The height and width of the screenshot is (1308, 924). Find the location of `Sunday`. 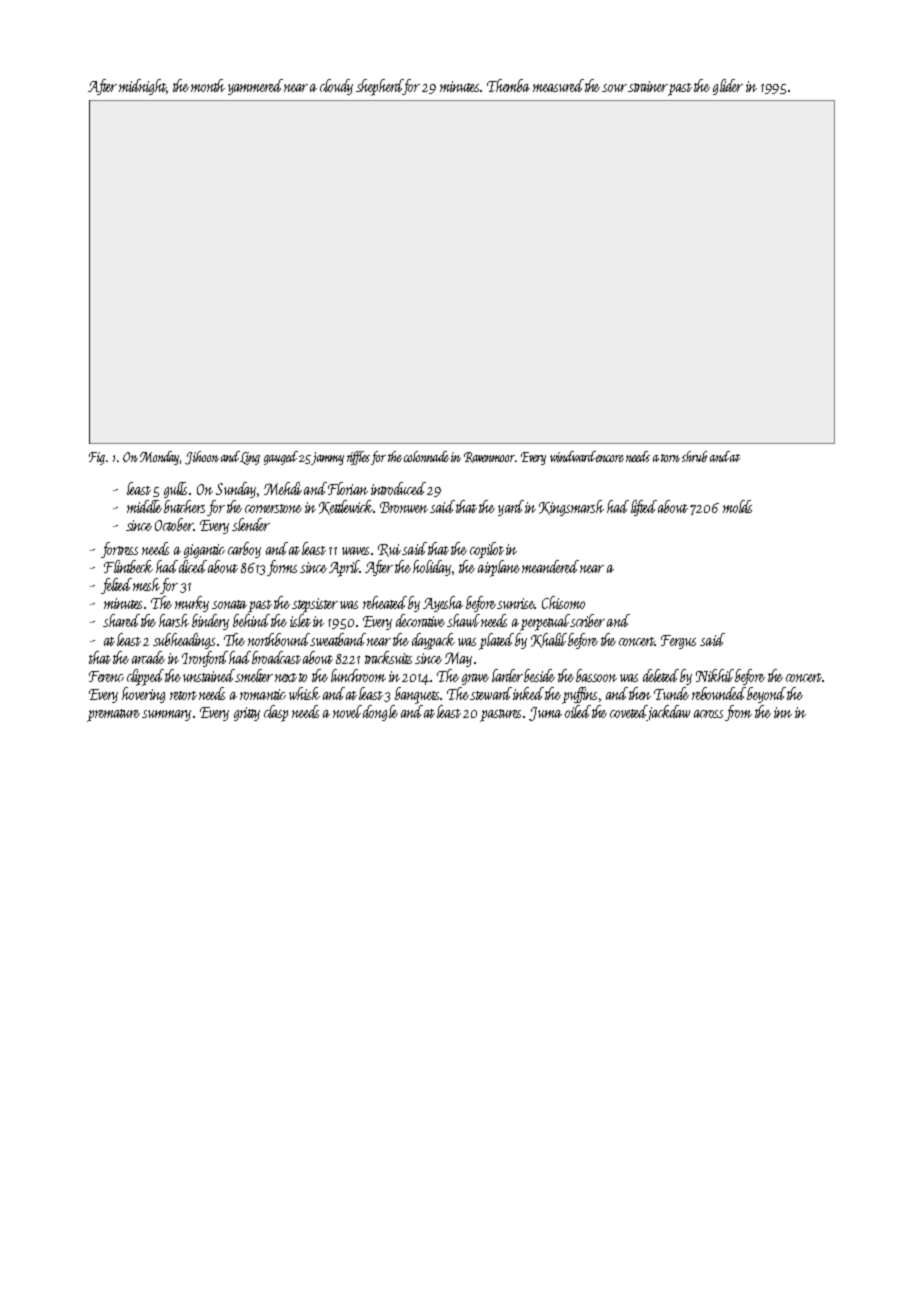

Sunday is located at coordinates (236, 490).
